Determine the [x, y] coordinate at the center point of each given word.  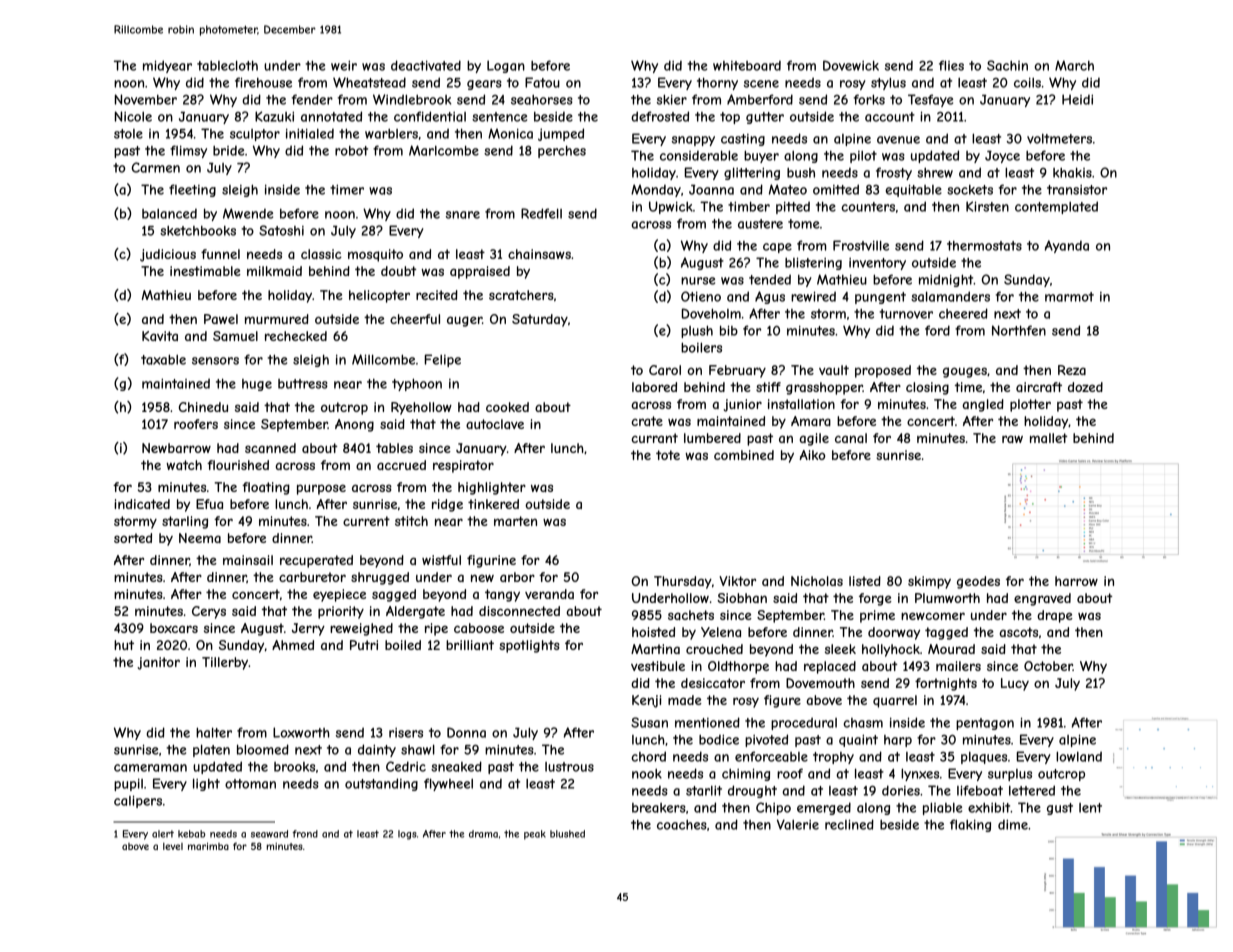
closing [927, 388]
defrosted [660, 116]
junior [742, 405]
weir [344, 65]
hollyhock [891, 650]
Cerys [209, 612]
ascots [1018, 632]
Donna [466, 732]
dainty [377, 750]
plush [697, 331]
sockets [970, 190]
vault [834, 370]
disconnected [519, 611]
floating [266, 488]
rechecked [296, 336]
